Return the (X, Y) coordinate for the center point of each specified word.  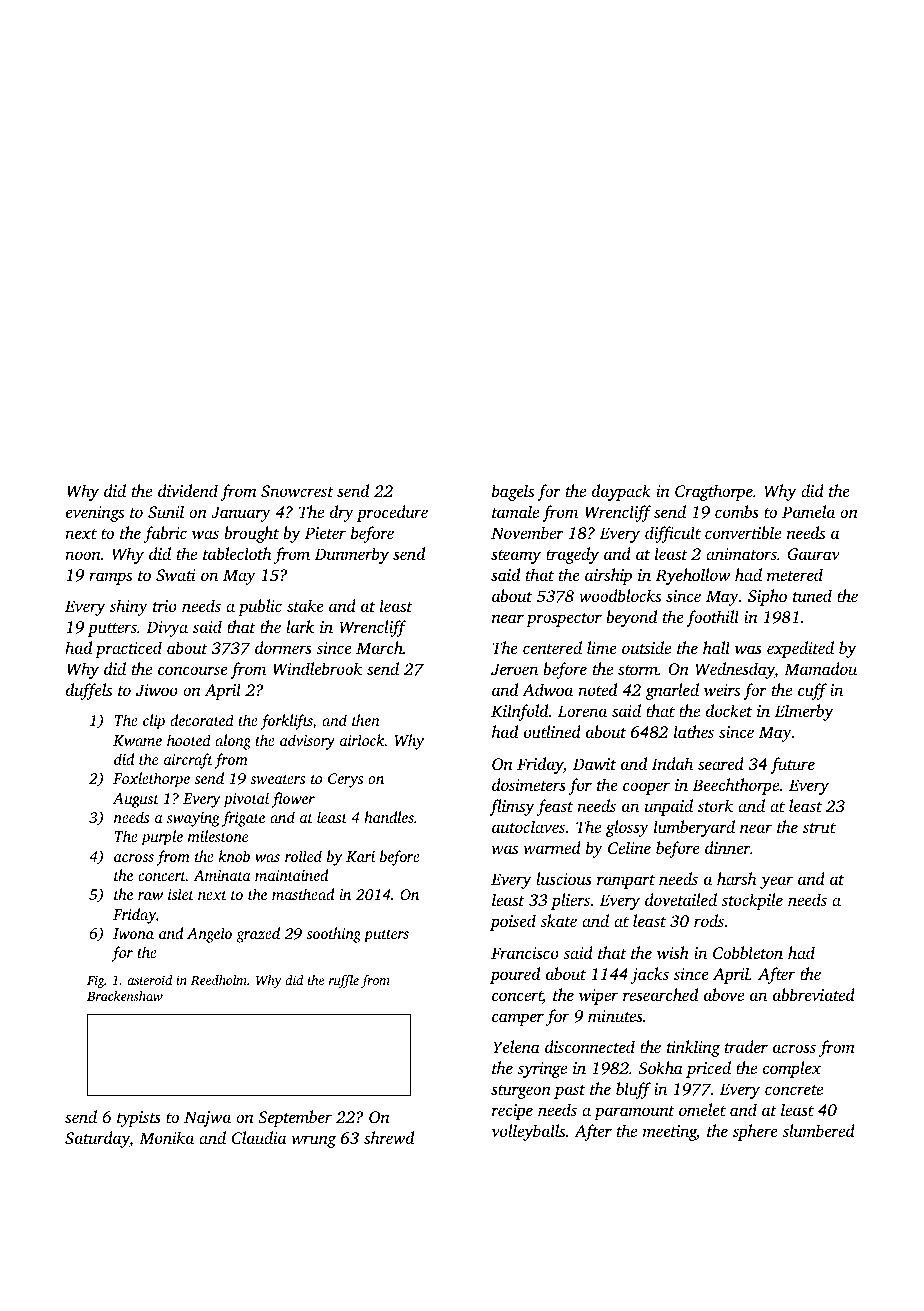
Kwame (137, 740)
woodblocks (620, 595)
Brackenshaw (125, 996)
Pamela (808, 511)
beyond (631, 618)
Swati (176, 575)
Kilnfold (520, 712)
